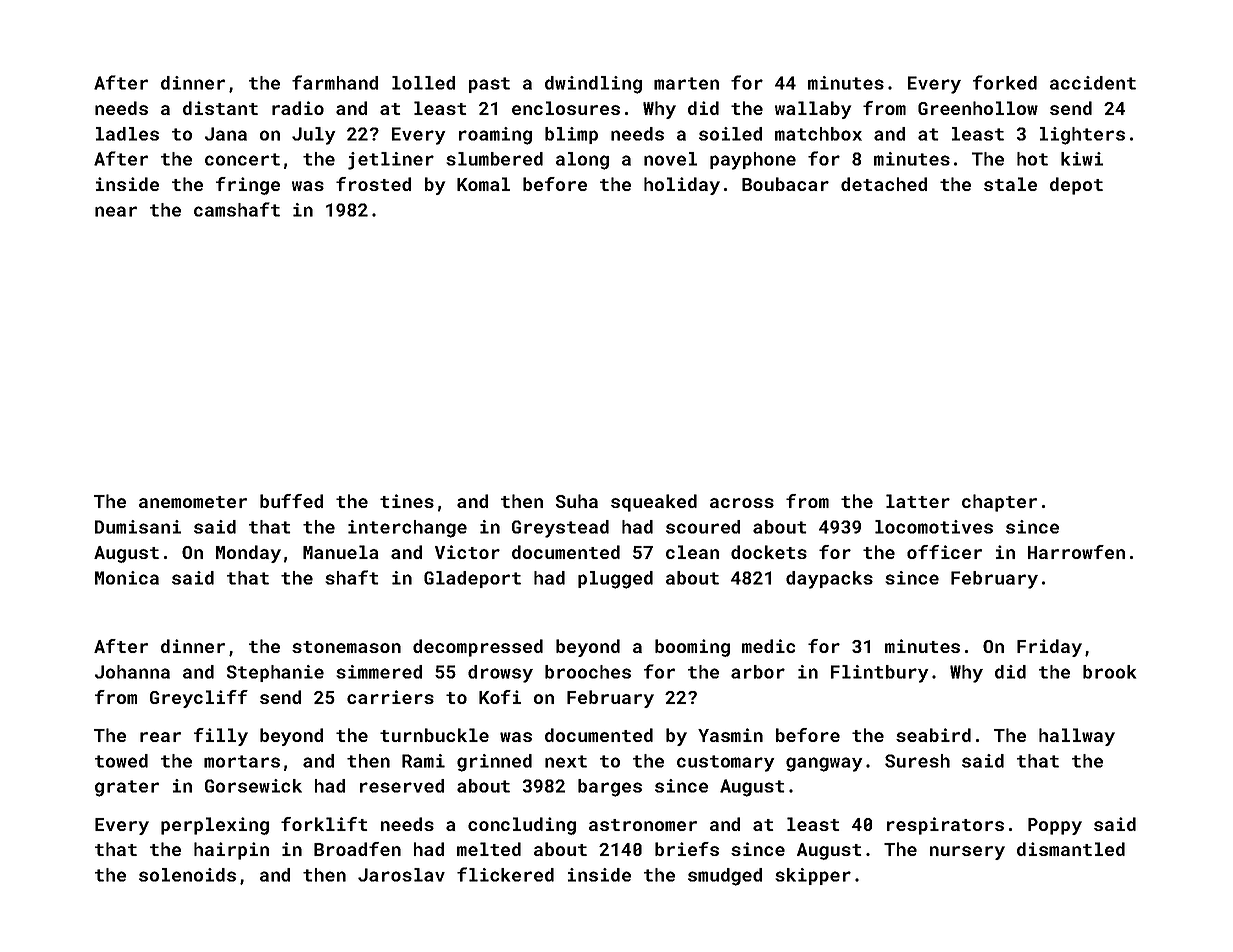 This screenshot has height=952, width=1233. What do you see at coordinates (944, 552) in the screenshot?
I see `officer` at bounding box center [944, 552].
